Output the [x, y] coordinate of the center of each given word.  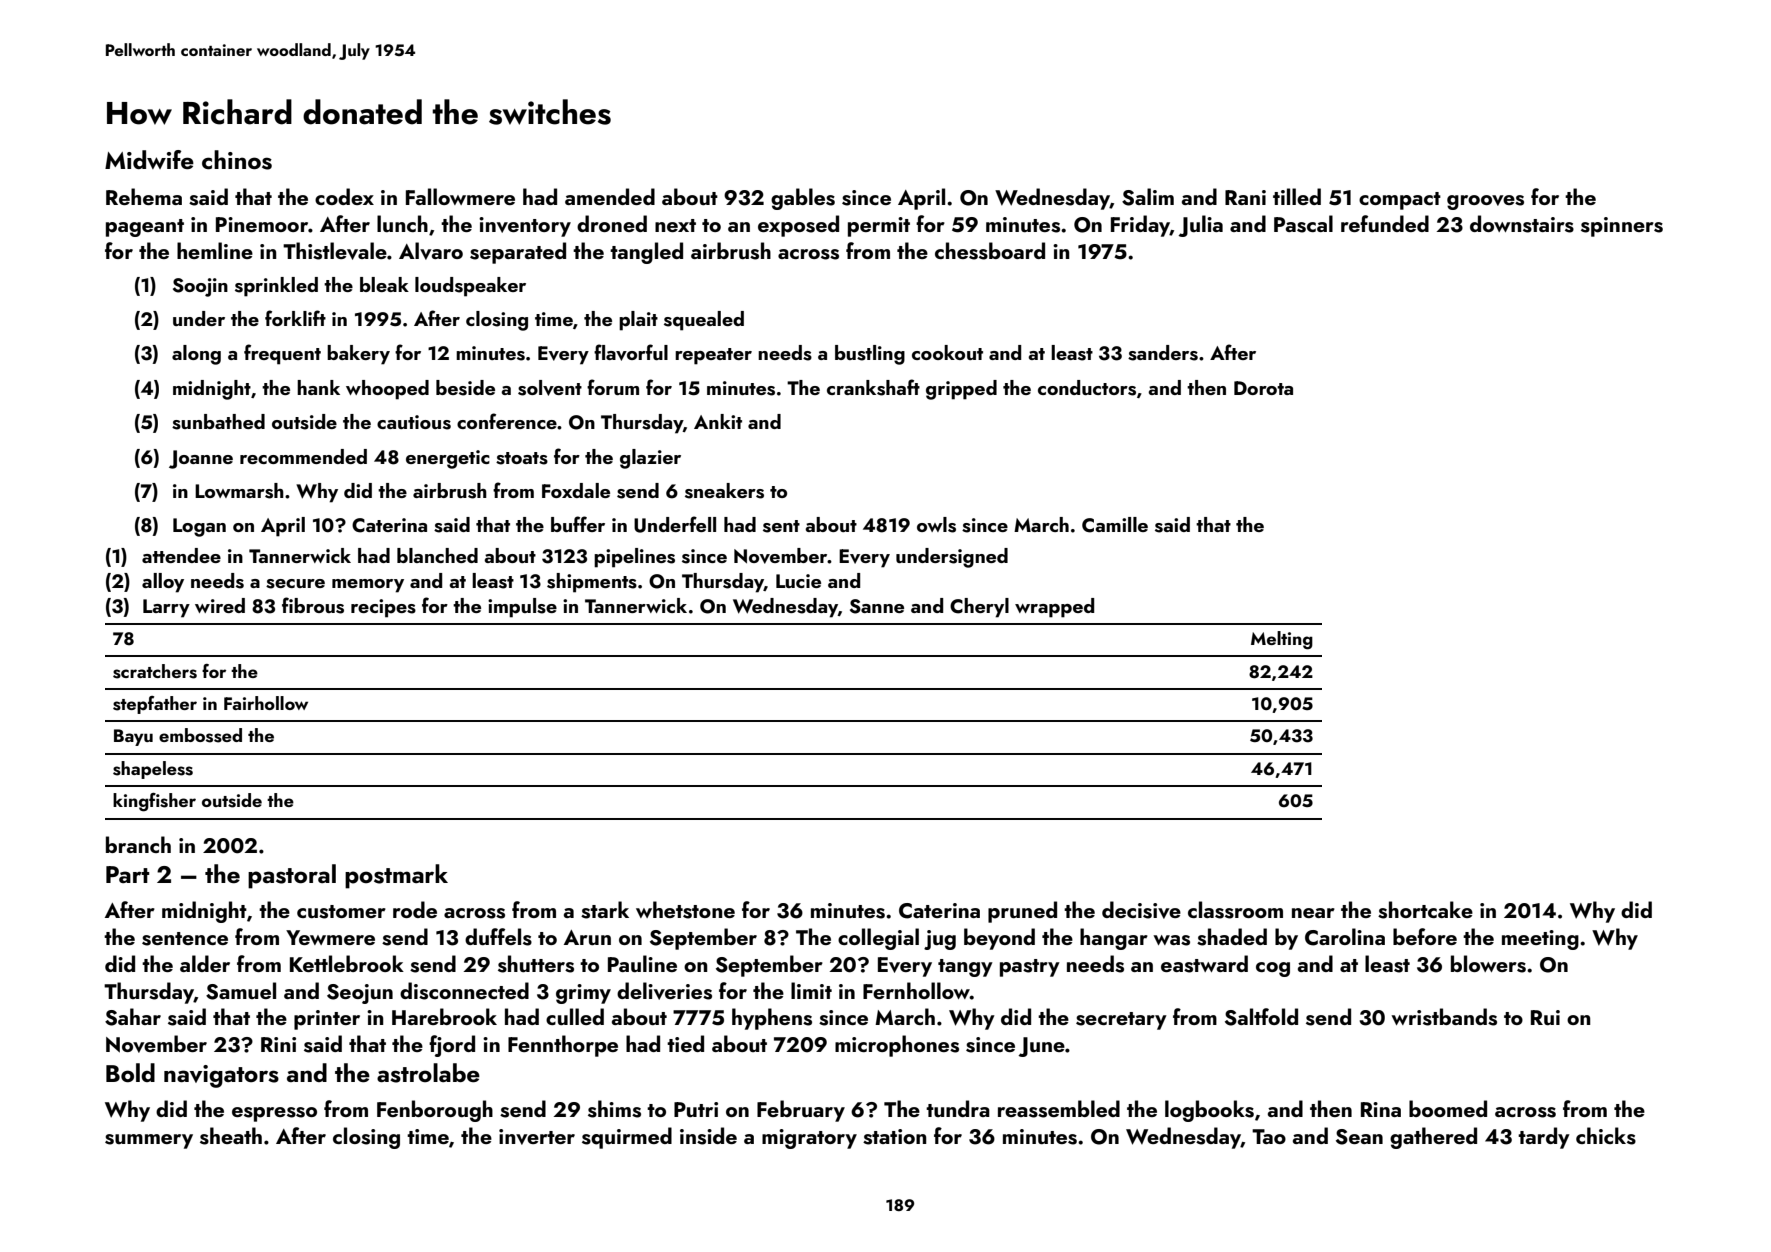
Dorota [1263, 388]
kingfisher [154, 802]
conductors [1087, 388]
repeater [713, 356]
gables [803, 199]
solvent [550, 388]
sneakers [724, 491]
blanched [437, 555]
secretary [1121, 1021]
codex [344, 196]
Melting [1282, 640]
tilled [1297, 196]
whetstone [685, 910]
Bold [130, 1072]
